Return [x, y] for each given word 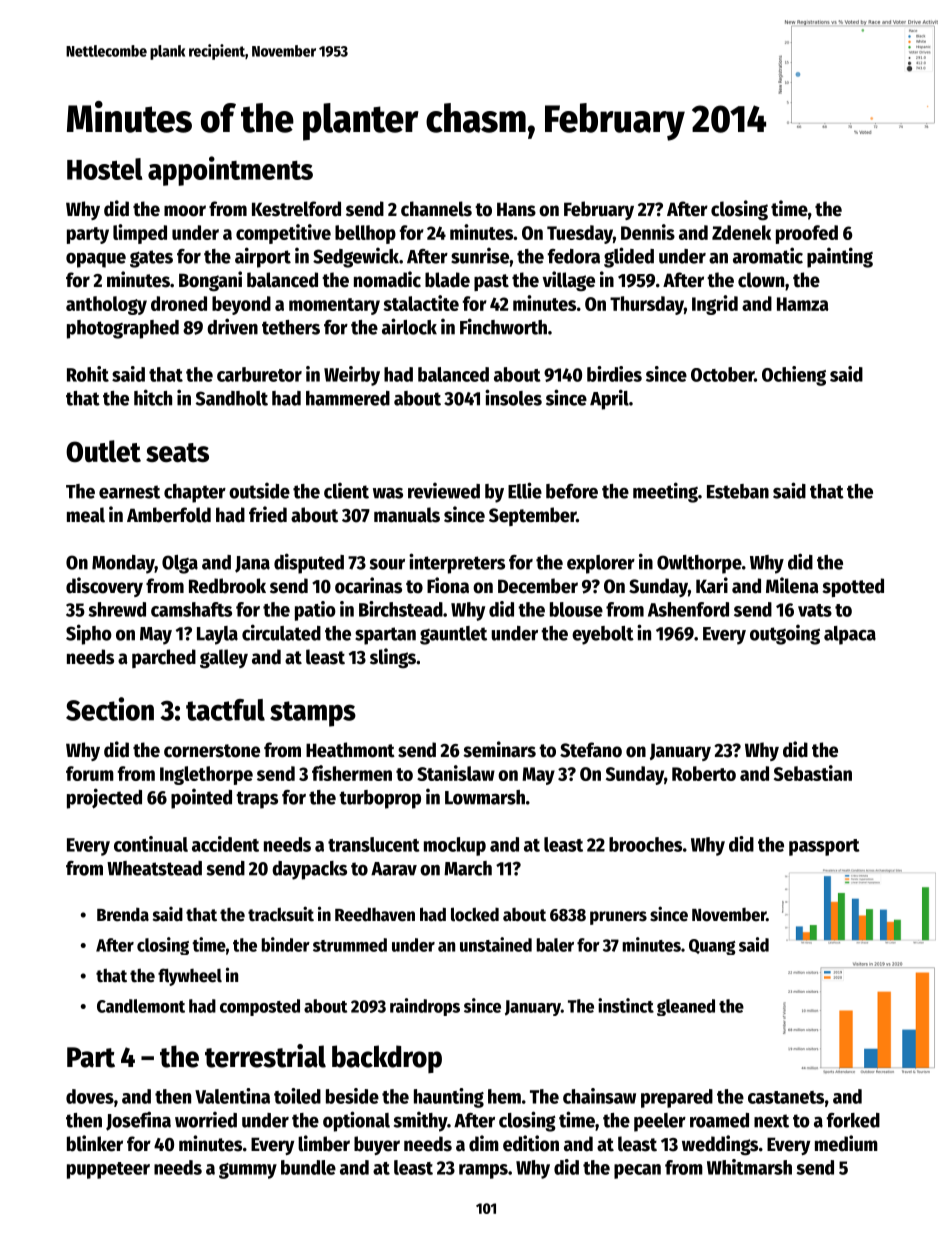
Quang [712, 947]
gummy [248, 1171]
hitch [153, 397]
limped [140, 234]
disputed [309, 563]
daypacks [309, 870]
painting [840, 257]
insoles [513, 397]
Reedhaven [375, 914]
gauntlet [453, 635]
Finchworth [503, 326]
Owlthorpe [699, 564]
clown [761, 280]
